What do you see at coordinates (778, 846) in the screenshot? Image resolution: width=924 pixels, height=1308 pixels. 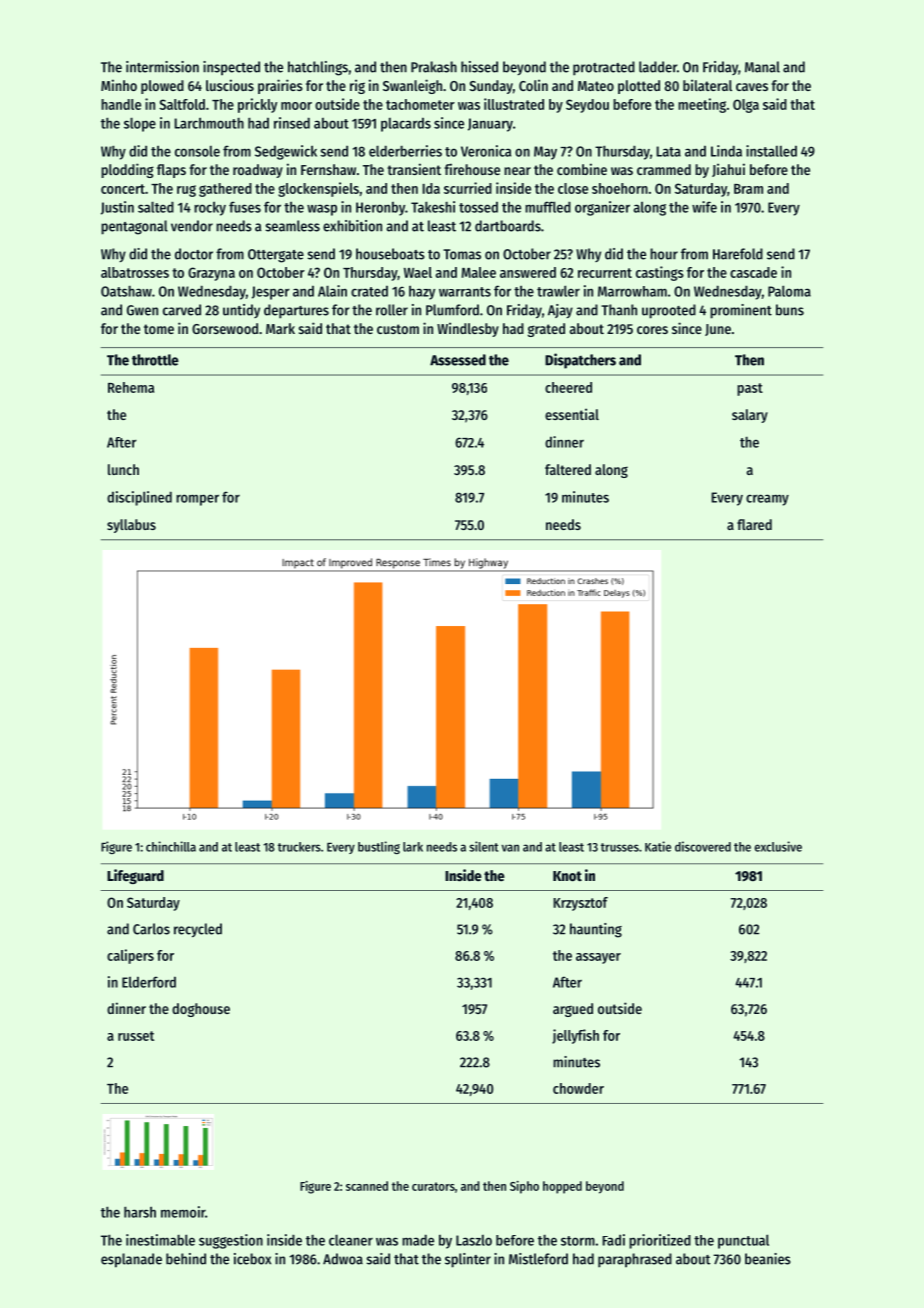 I see `exclusive` at bounding box center [778, 846].
